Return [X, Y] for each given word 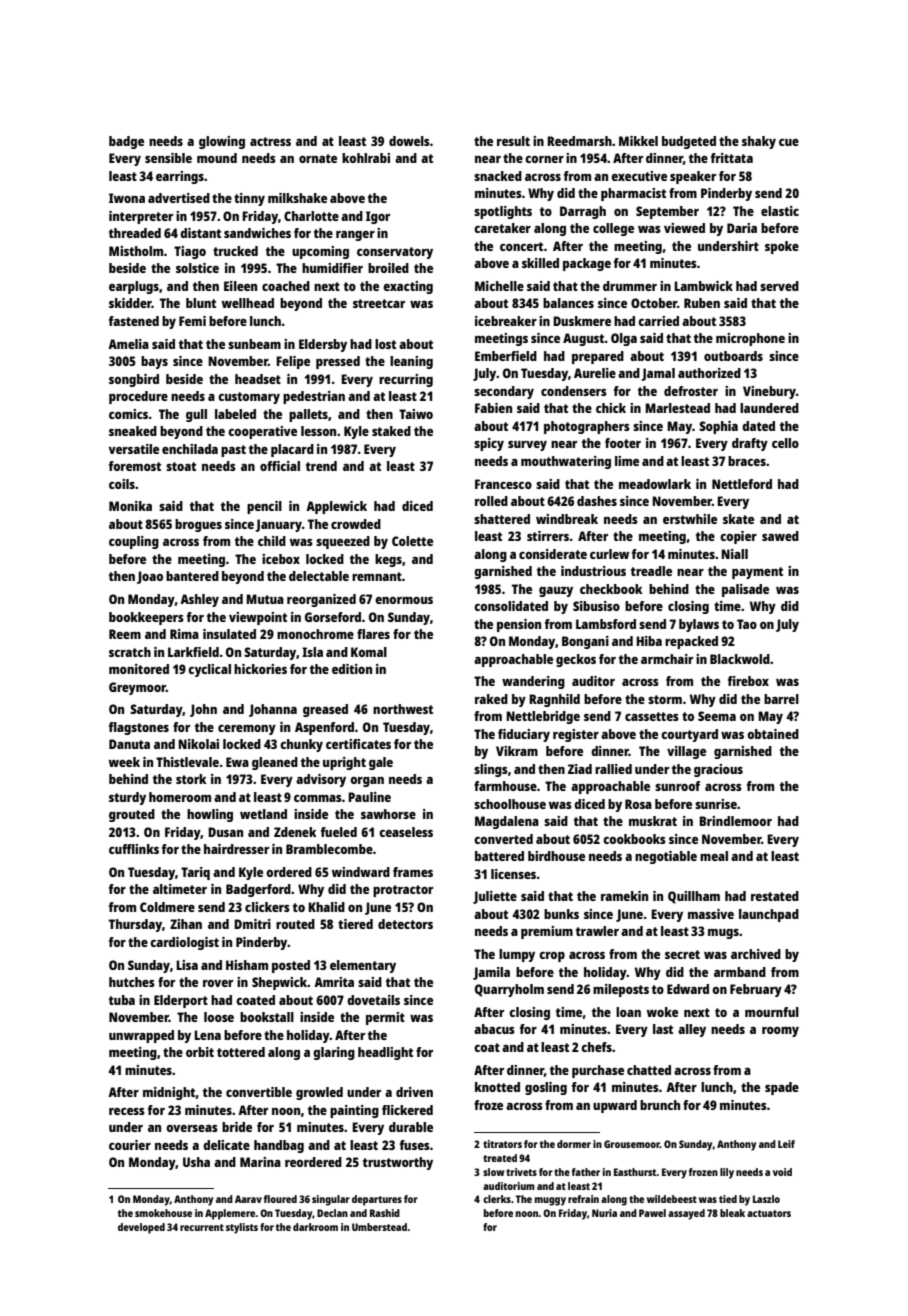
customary [249, 398]
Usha [196, 1162]
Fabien [493, 408]
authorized [709, 373]
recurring [406, 380]
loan [628, 1012]
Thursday [135, 925]
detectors [405, 924]
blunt [201, 303]
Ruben [702, 303]
